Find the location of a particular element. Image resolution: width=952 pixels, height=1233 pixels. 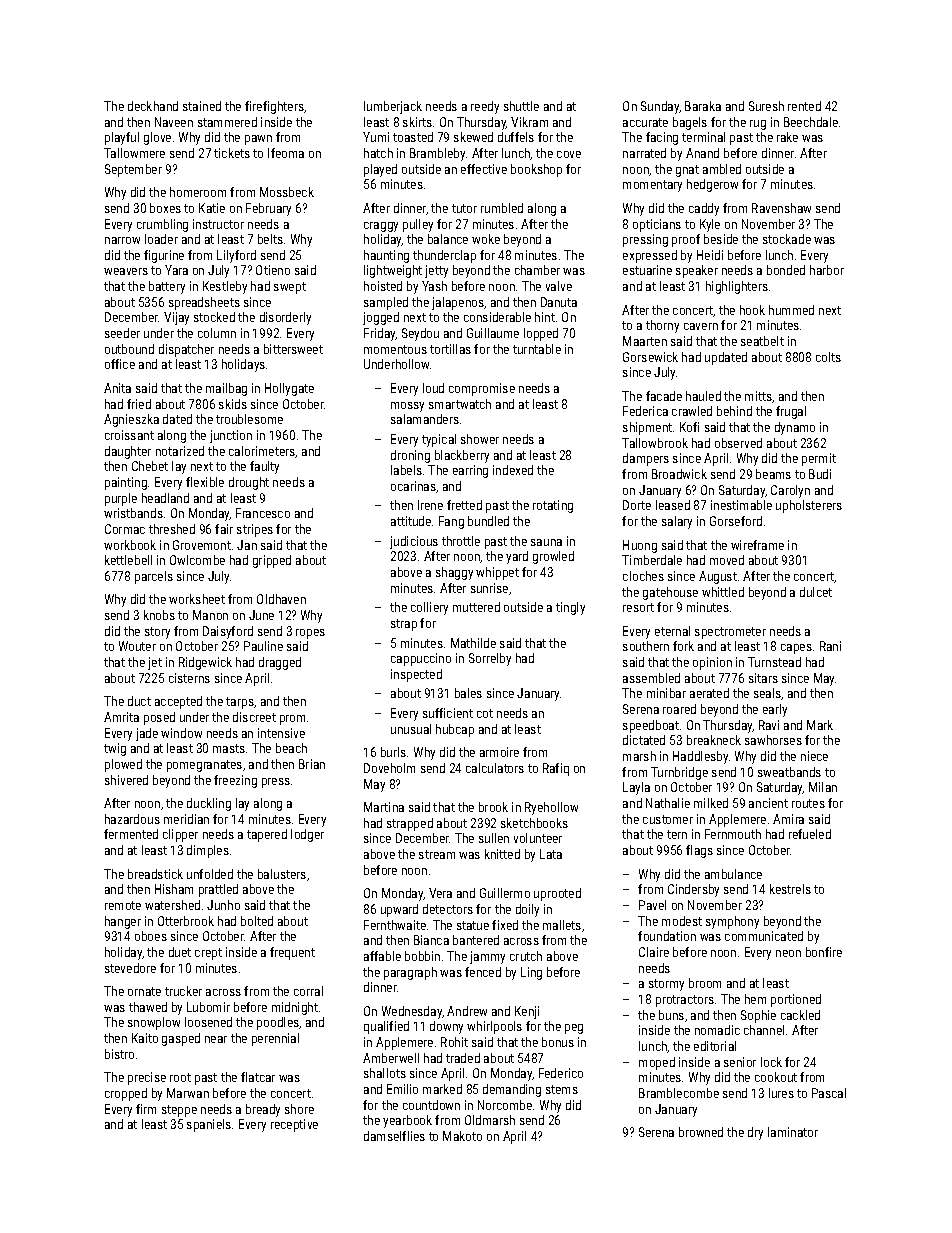

bistro is located at coordinates (119, 1054).
